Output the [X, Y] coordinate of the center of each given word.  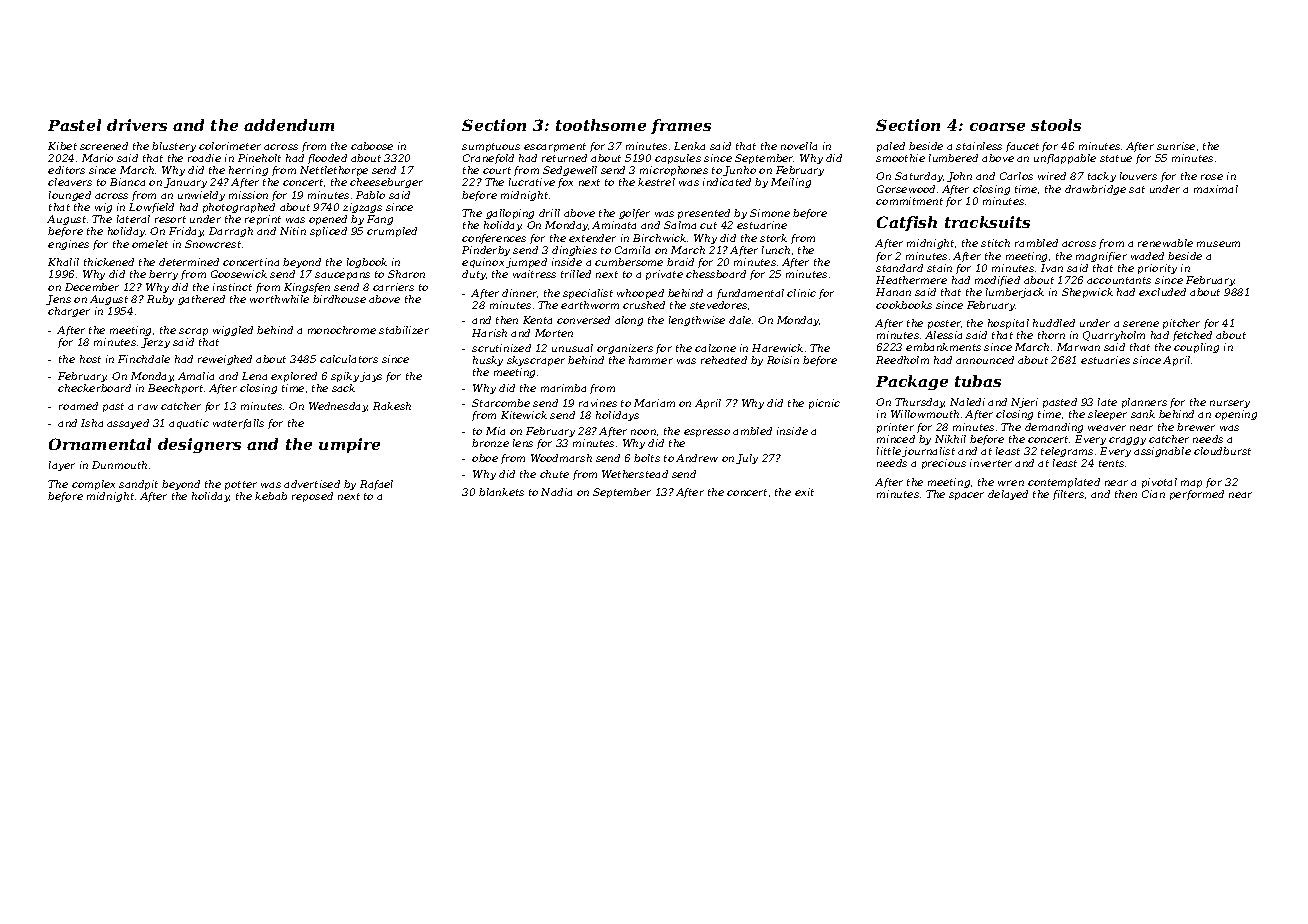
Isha [92, 423]
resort [170, 219]
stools [1056, 125]
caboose [372, 146]
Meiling [791, 183]
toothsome [601, 125]
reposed [312, 497]
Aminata [614, 225]
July [747, 459]
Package [912, 382]
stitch [995, 243]
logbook [367, 263]
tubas [978, 381]
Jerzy [155, 343]
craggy [1127, 441]
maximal [1216, 189]
